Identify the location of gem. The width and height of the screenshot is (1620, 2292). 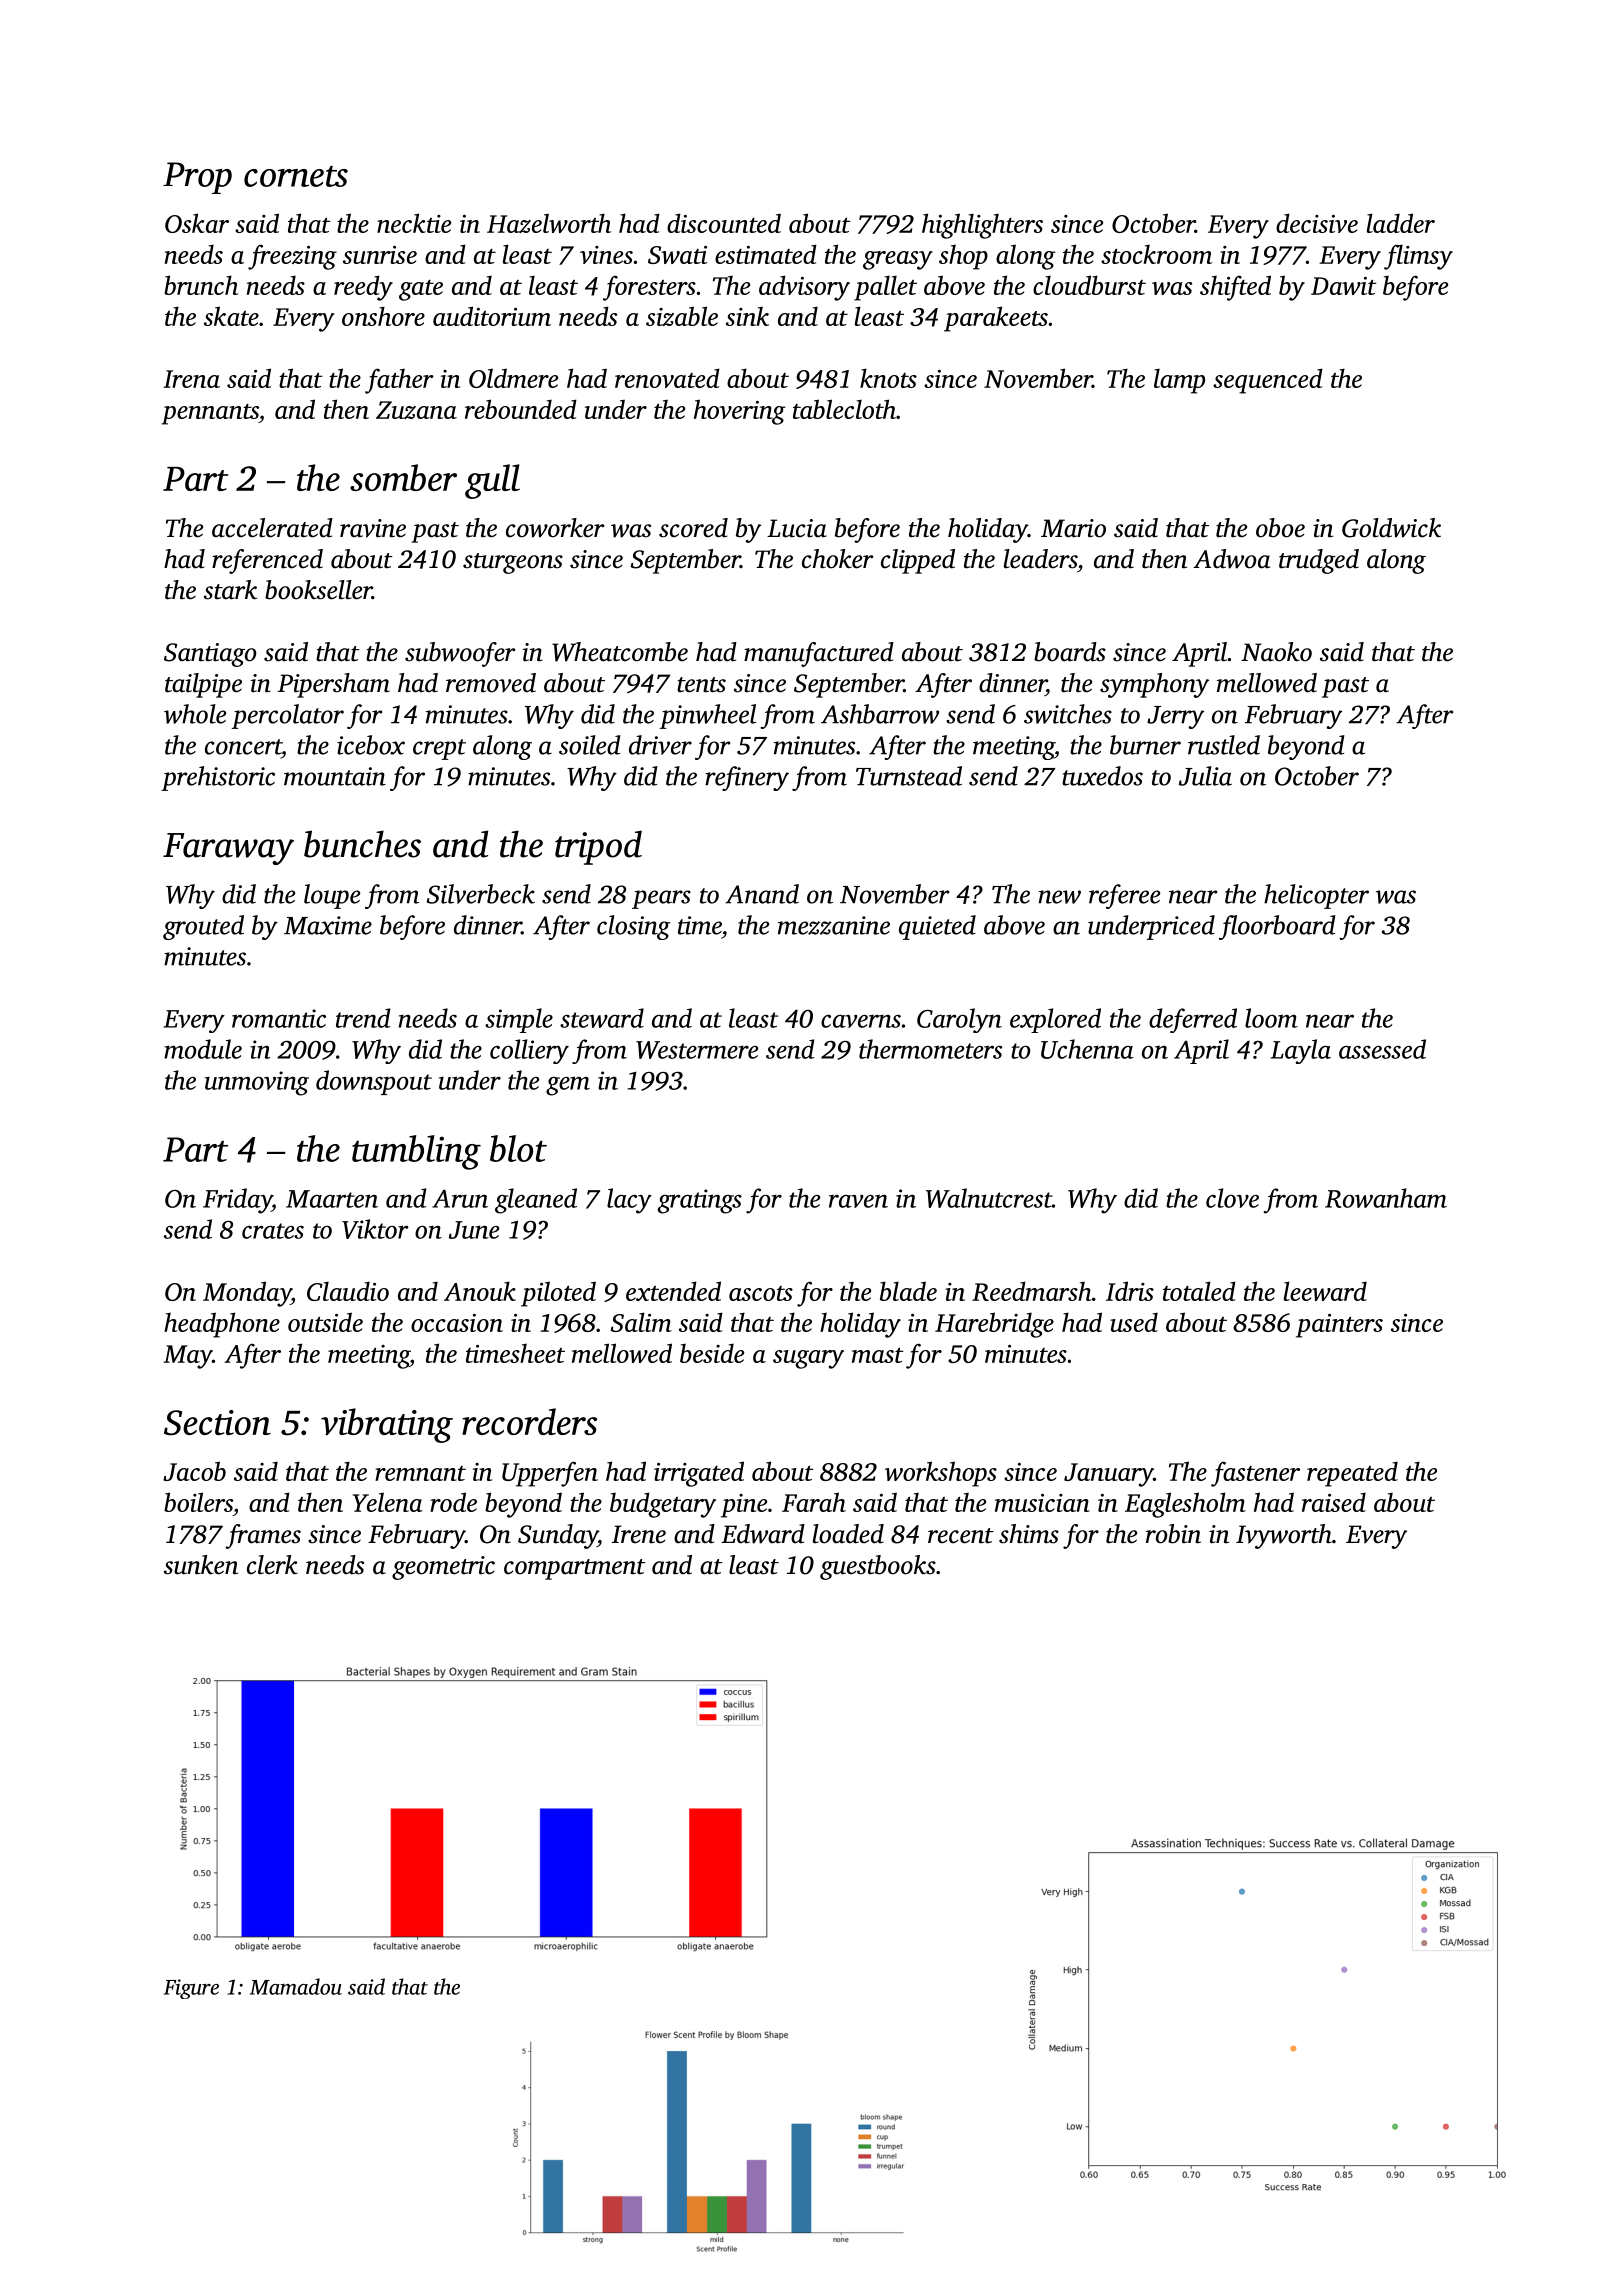
(568, 1086).
